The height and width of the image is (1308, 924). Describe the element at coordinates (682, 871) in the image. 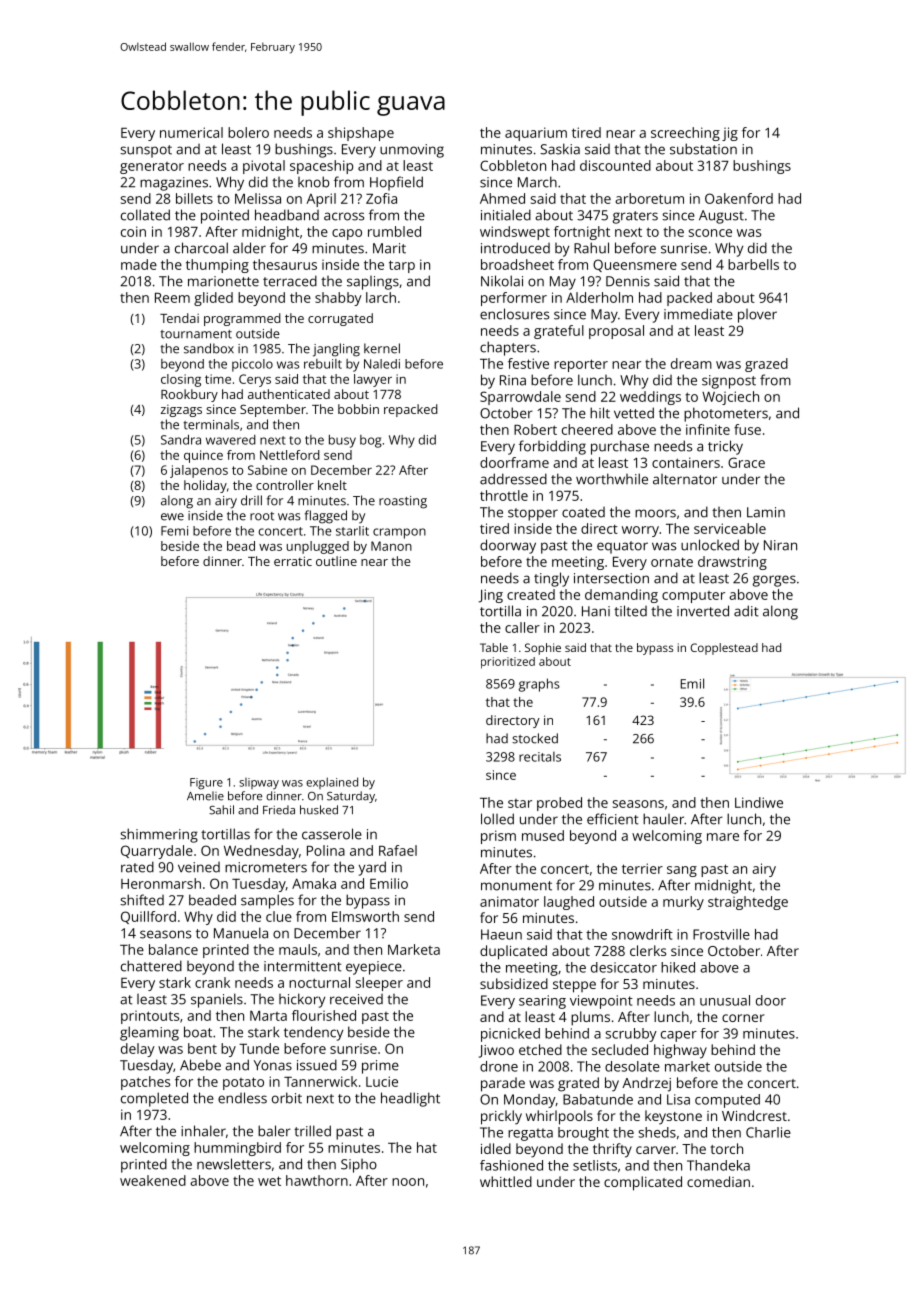

I see `sang` at that location.
